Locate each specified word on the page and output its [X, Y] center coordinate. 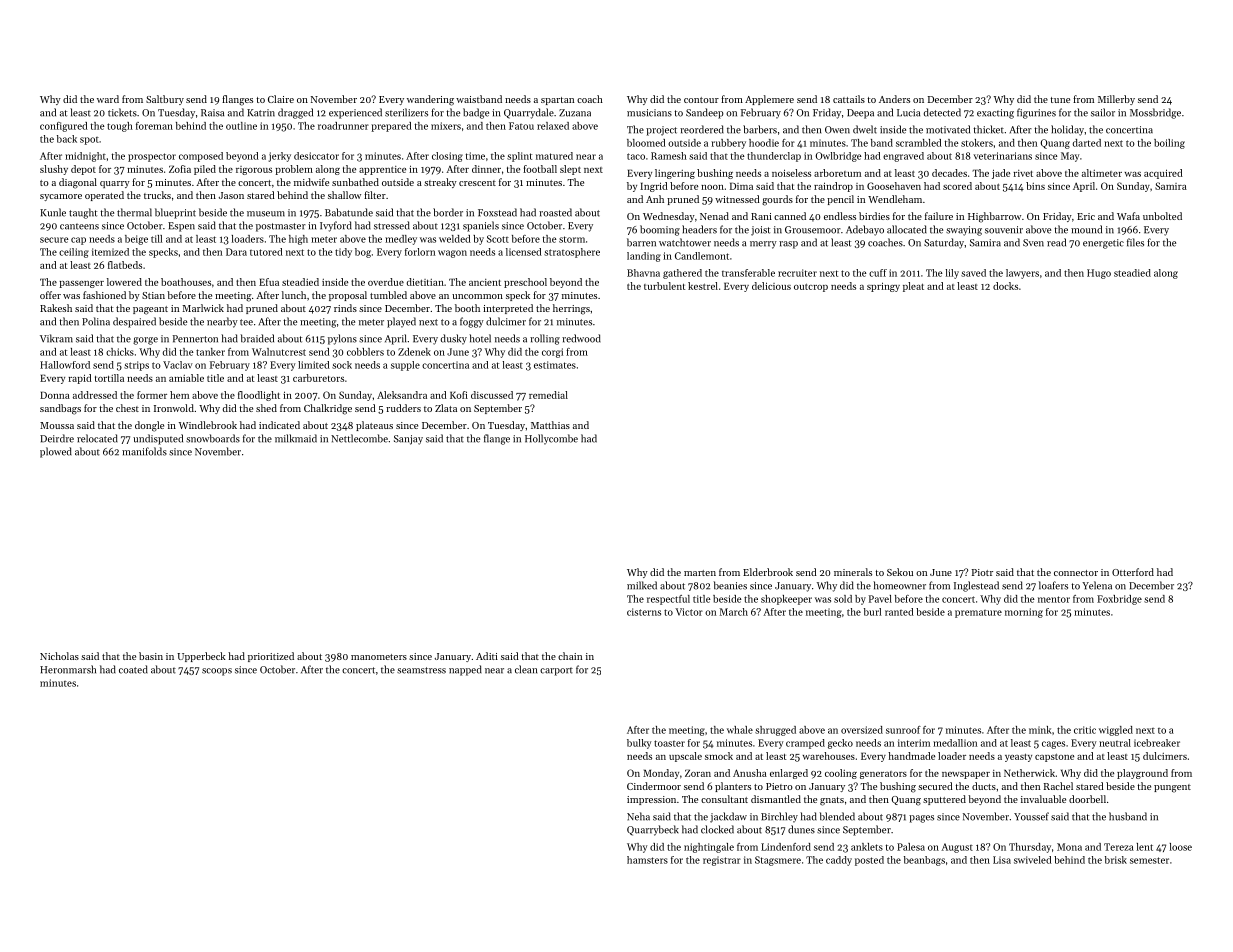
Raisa [212, 113]
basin [151, 656]
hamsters [647, 860]
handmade [911, 756]
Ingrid [654, 187]
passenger [82, 284]
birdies [874, 216]
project [661, 131]
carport [556, 671]
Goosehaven [894, 186]
